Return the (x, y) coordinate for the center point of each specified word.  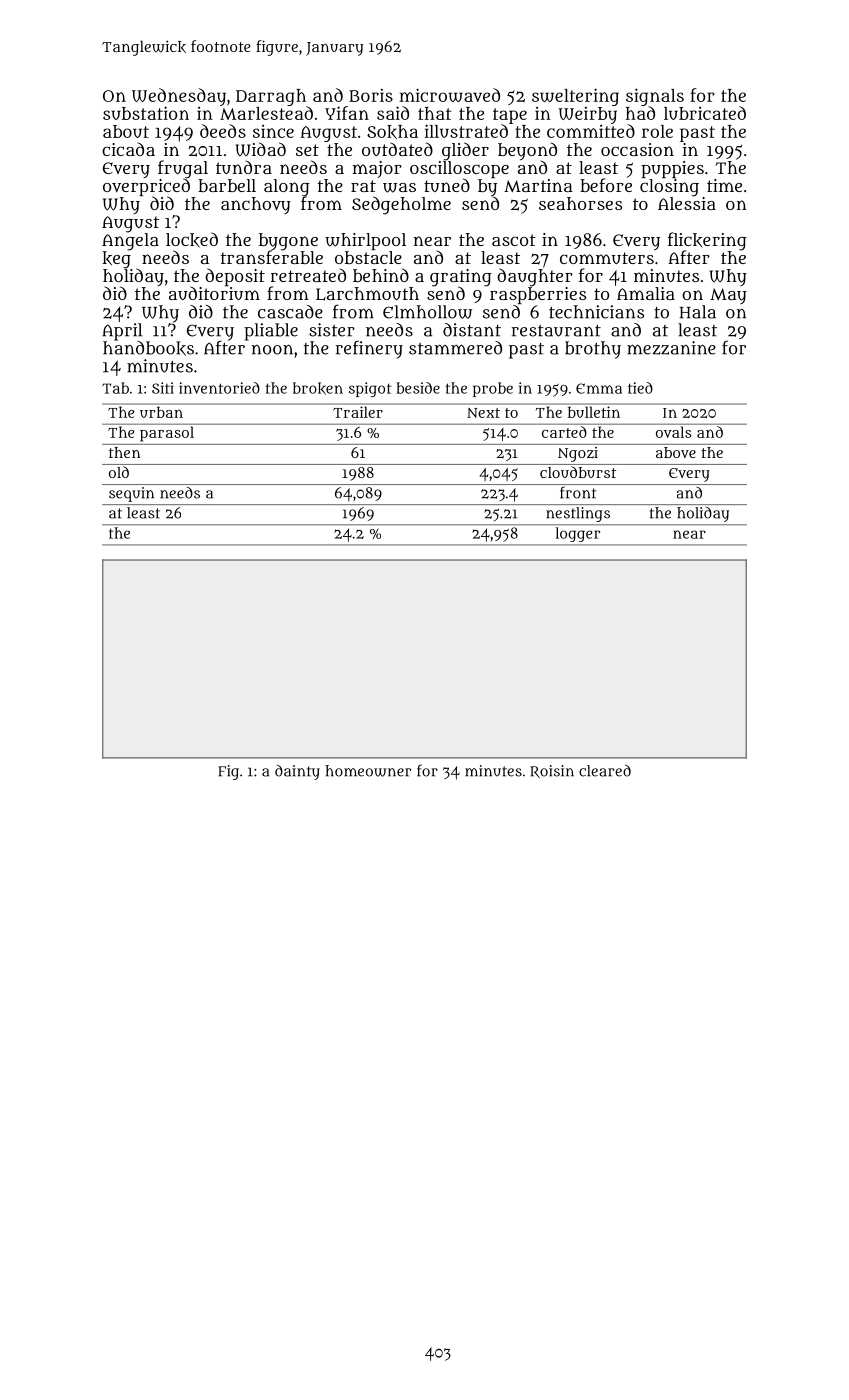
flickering (707, 241)
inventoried (219, 388)
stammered (455, 348)
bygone (288, 241)
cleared (605, 771)
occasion (637, 149)
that (434, 113)
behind (381, 275)
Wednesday (179, 97)
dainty (297, 772)
